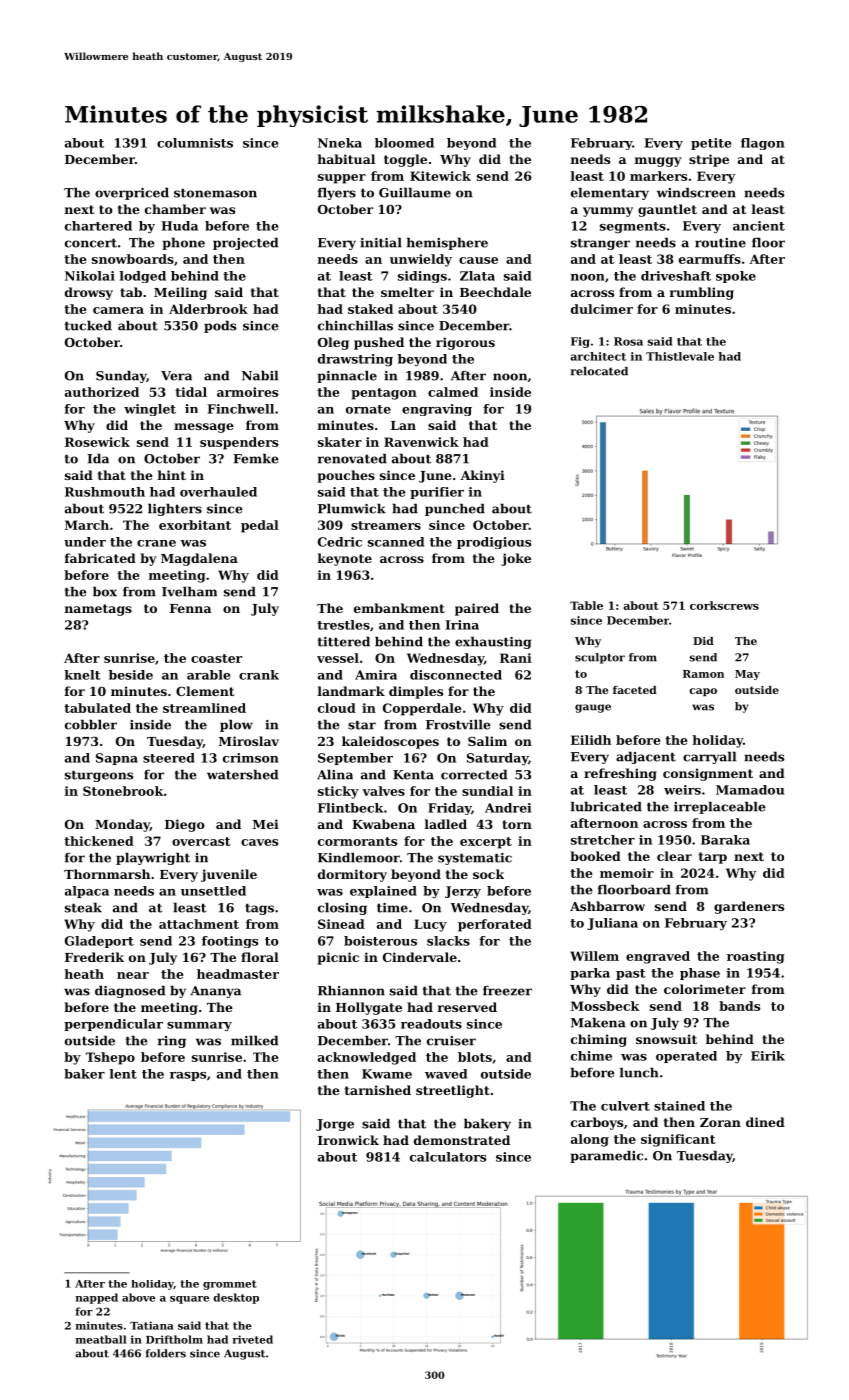 Image resolution: width=849 pixels, height=1400 pixels. What do you see at coordinates (599, 371) in the screenshot?
I see `relocated` at bounding box center [599, 371].
